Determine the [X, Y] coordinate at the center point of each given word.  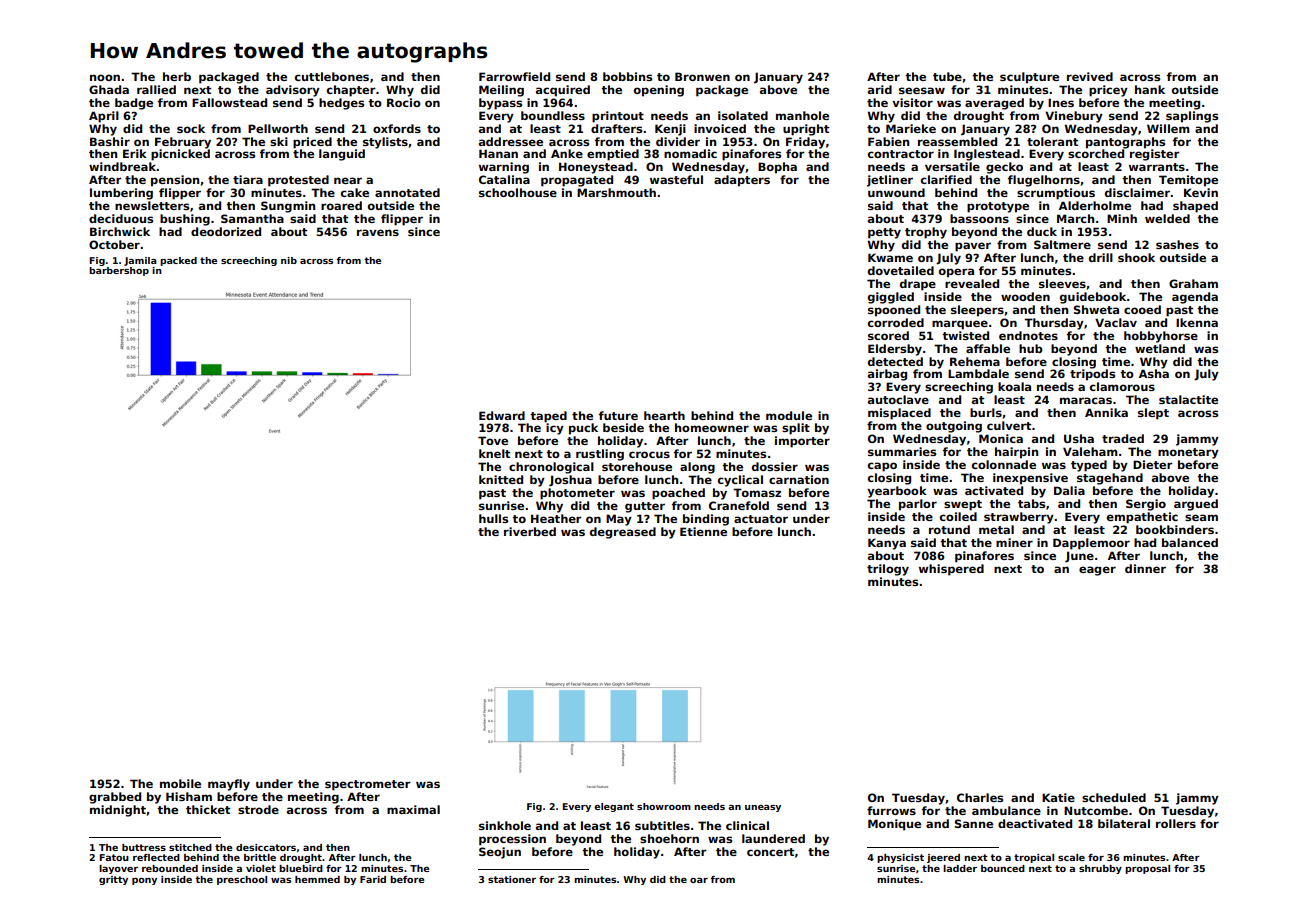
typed [1089, 466]
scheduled [1114, 797]
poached [678, 494]
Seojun [500, 853]
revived [1090, 76]
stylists [385, 143]
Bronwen [702, 76]
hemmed [317, 879]
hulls [493, 518]
